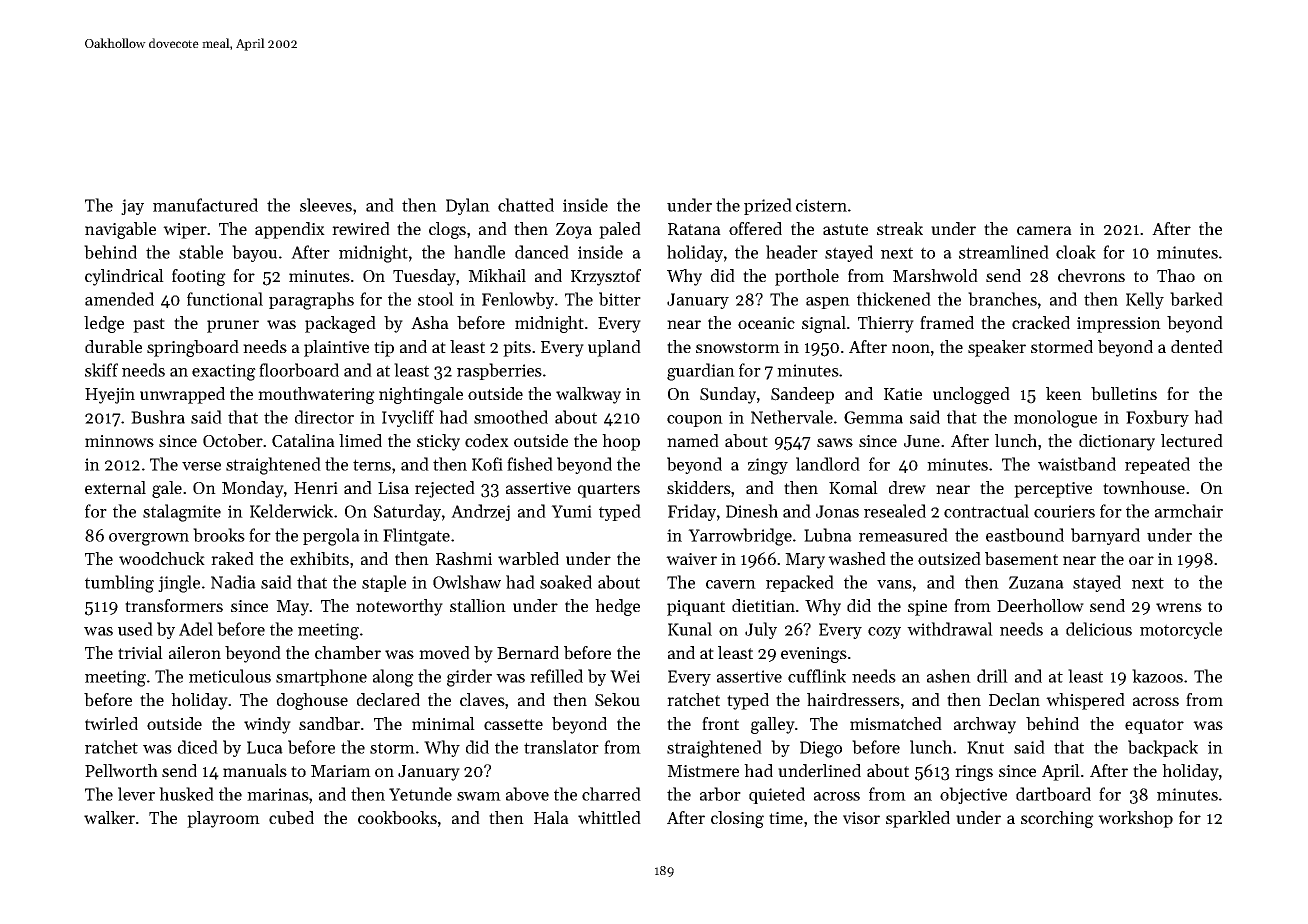 The height and width of the screenshot is (924, 1308). I want to click on sleeves, so click(326, 205).
